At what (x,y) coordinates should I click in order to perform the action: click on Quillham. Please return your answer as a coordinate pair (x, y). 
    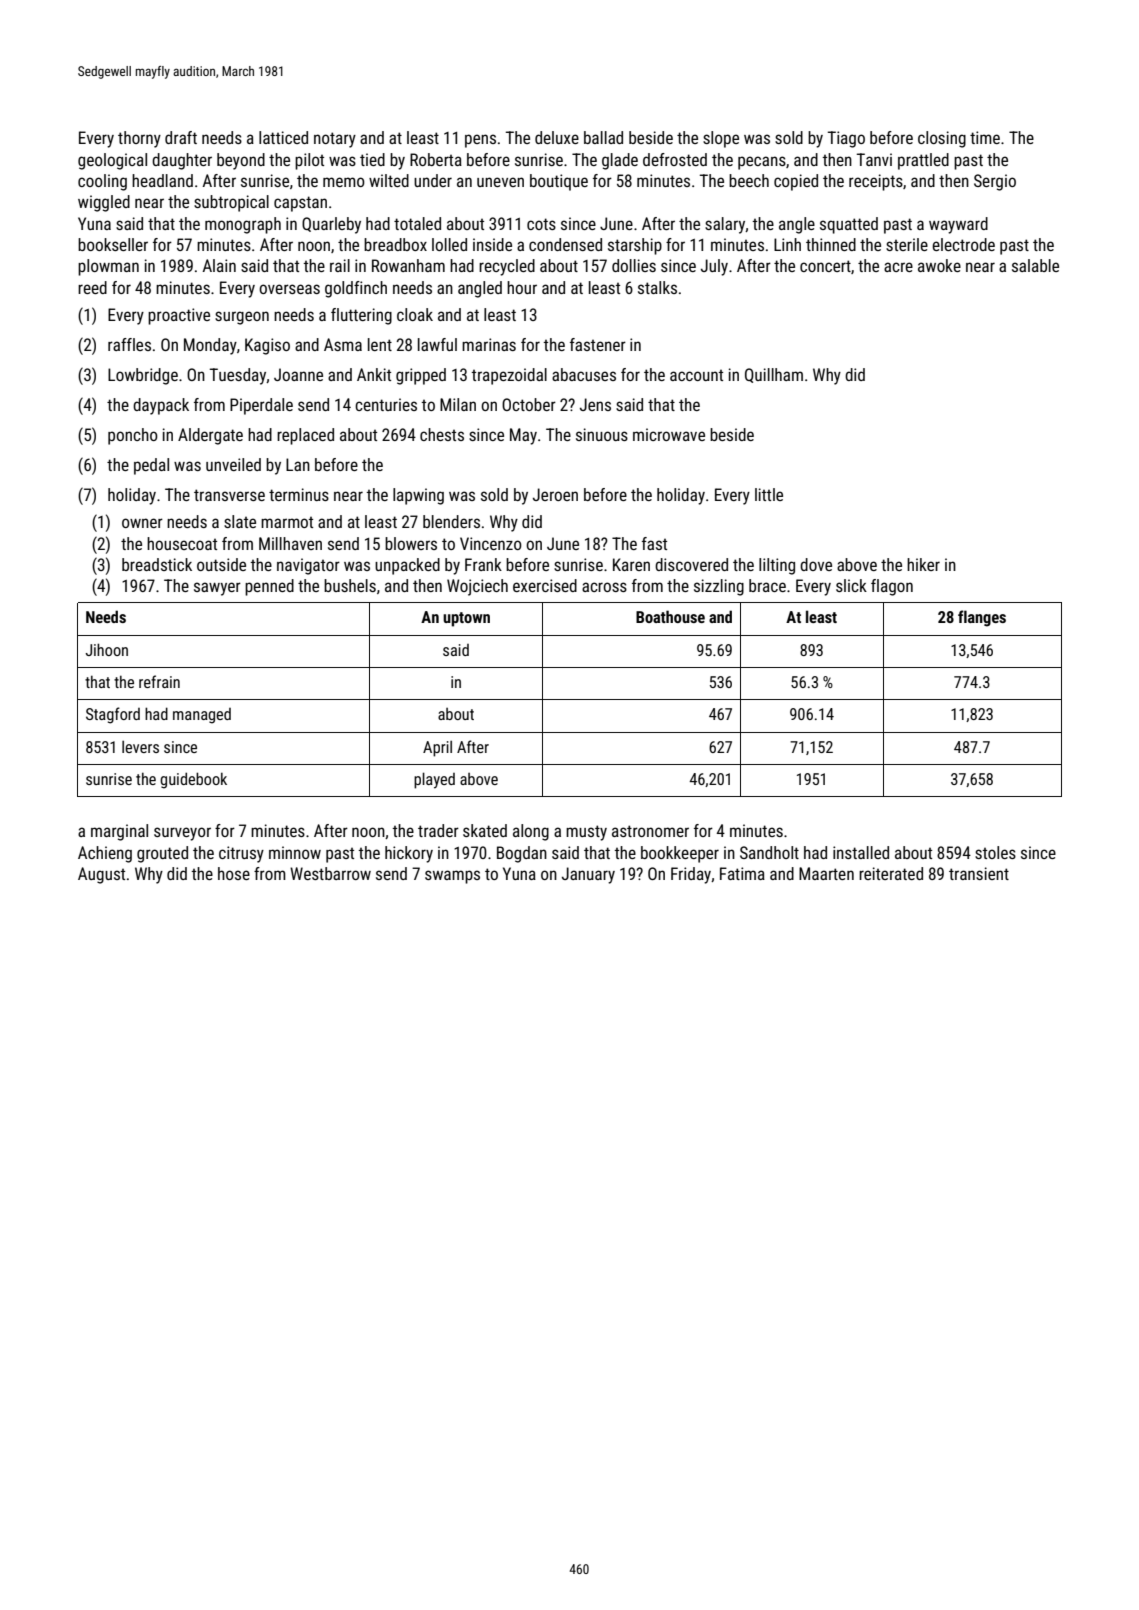
    Looking at the image, I should click on (774, 375).
